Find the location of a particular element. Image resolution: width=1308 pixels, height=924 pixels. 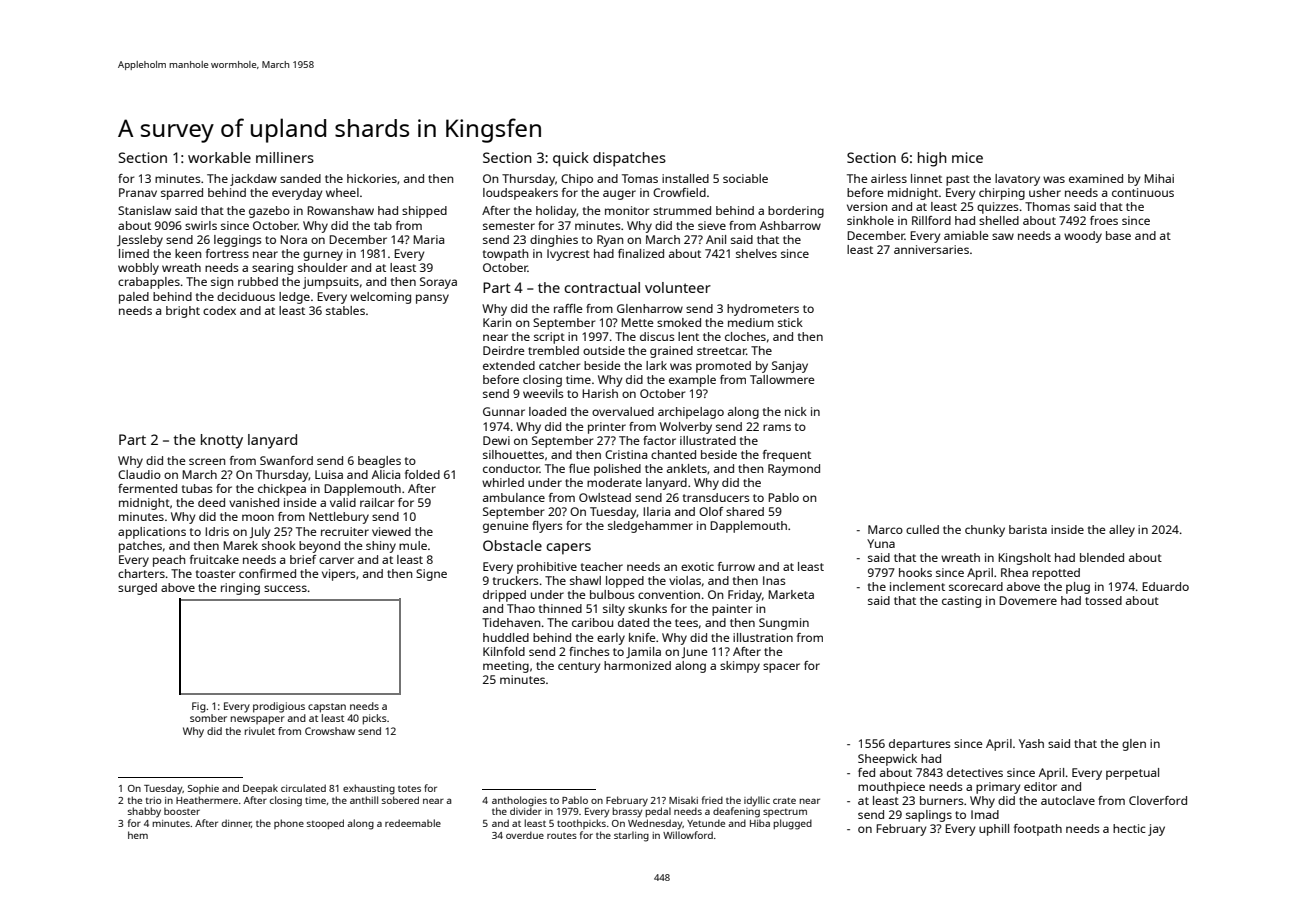

sociable is located at coordinates (745, 178).
